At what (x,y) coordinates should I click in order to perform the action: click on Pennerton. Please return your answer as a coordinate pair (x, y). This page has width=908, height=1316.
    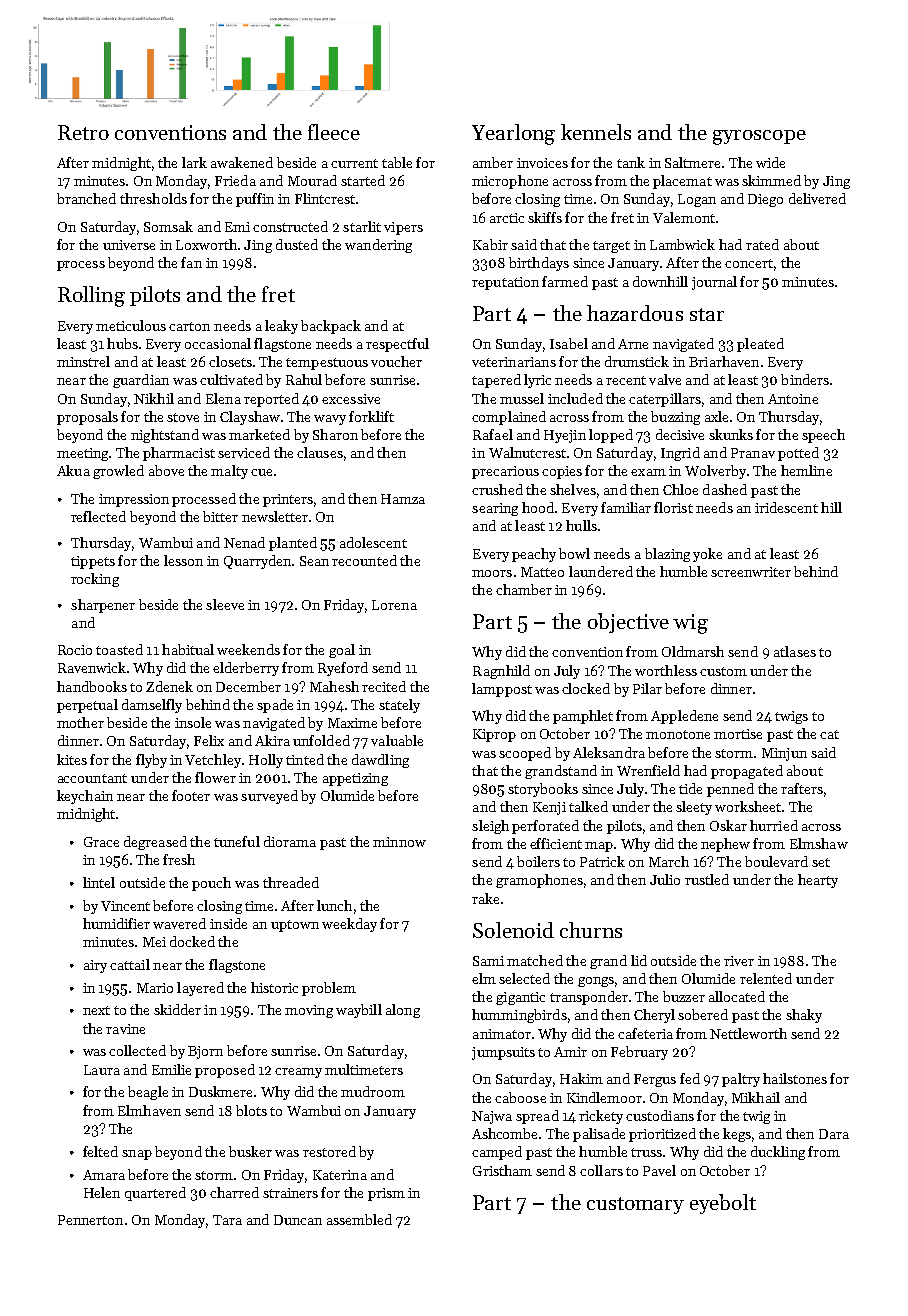
    Looking at the image, I should click on (90, 1220).
